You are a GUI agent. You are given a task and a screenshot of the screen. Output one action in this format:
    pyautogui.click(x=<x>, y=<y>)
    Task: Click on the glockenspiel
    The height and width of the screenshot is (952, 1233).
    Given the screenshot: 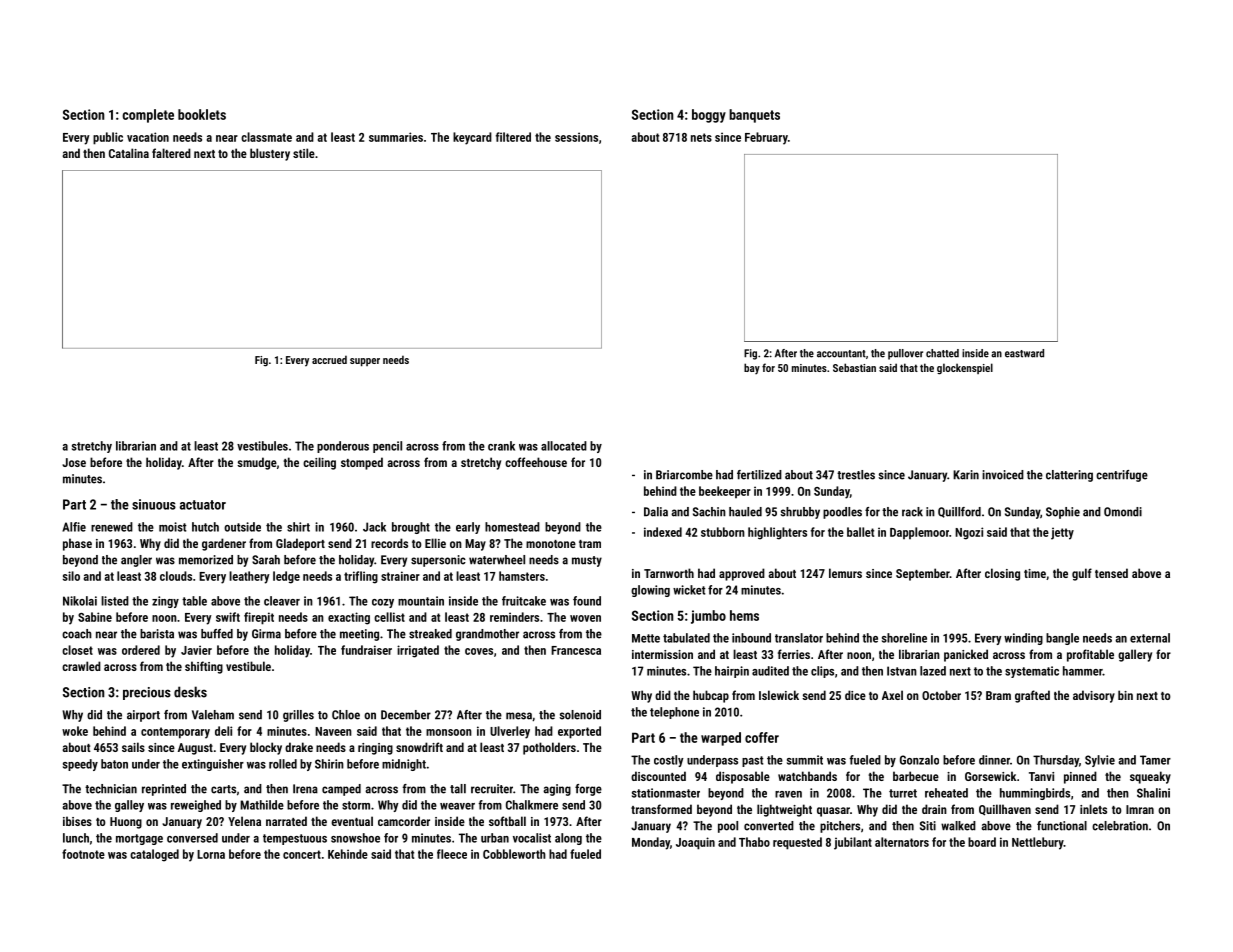 What is the action you would take?
    pyautogui.click(x=965, y=369)
